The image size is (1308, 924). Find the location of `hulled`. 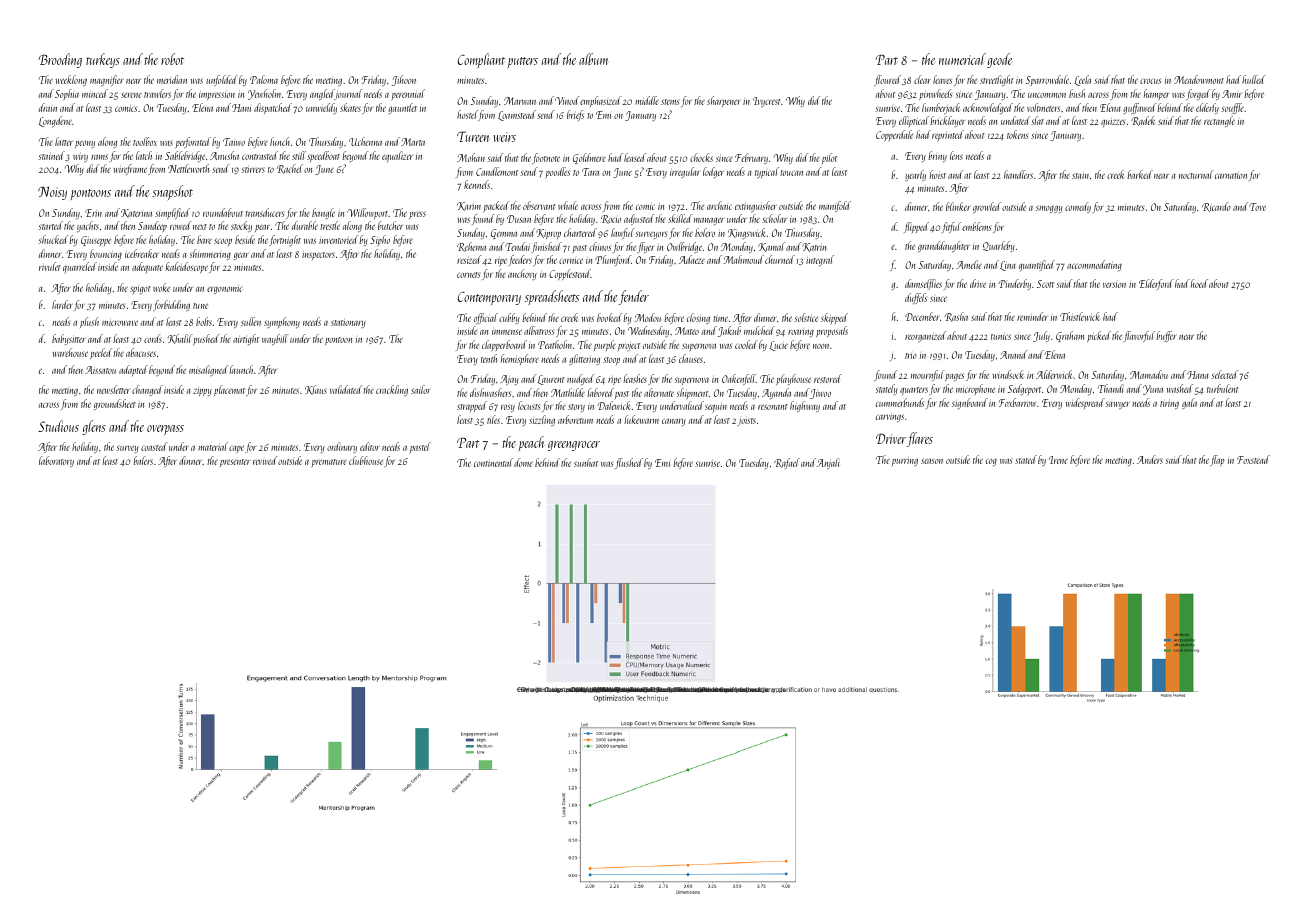

hulled is located at coordinates (1253, 79).
